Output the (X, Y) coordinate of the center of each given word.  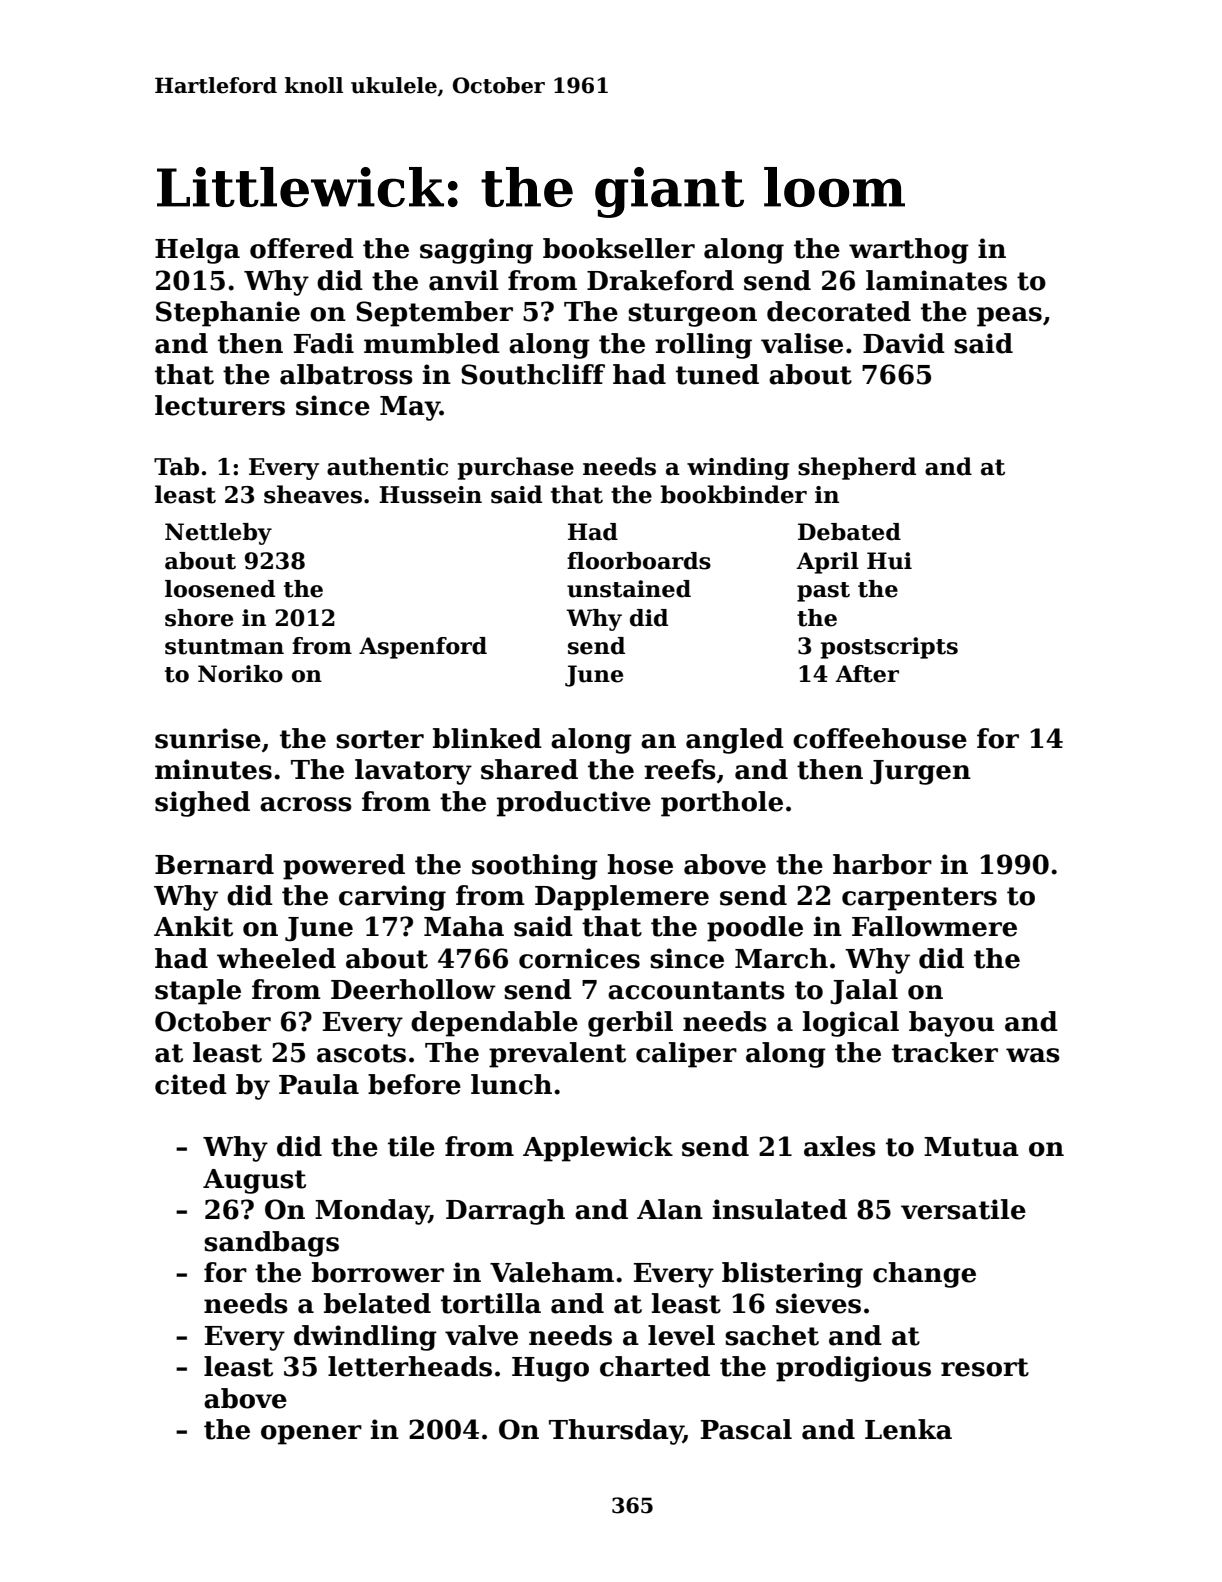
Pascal (746, 1429)
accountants (696, 990)
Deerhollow (413, 989)
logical (851, 1024)
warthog (909, 251)
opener (311, 1435)
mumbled (432, 343)
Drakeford (660, 280)
